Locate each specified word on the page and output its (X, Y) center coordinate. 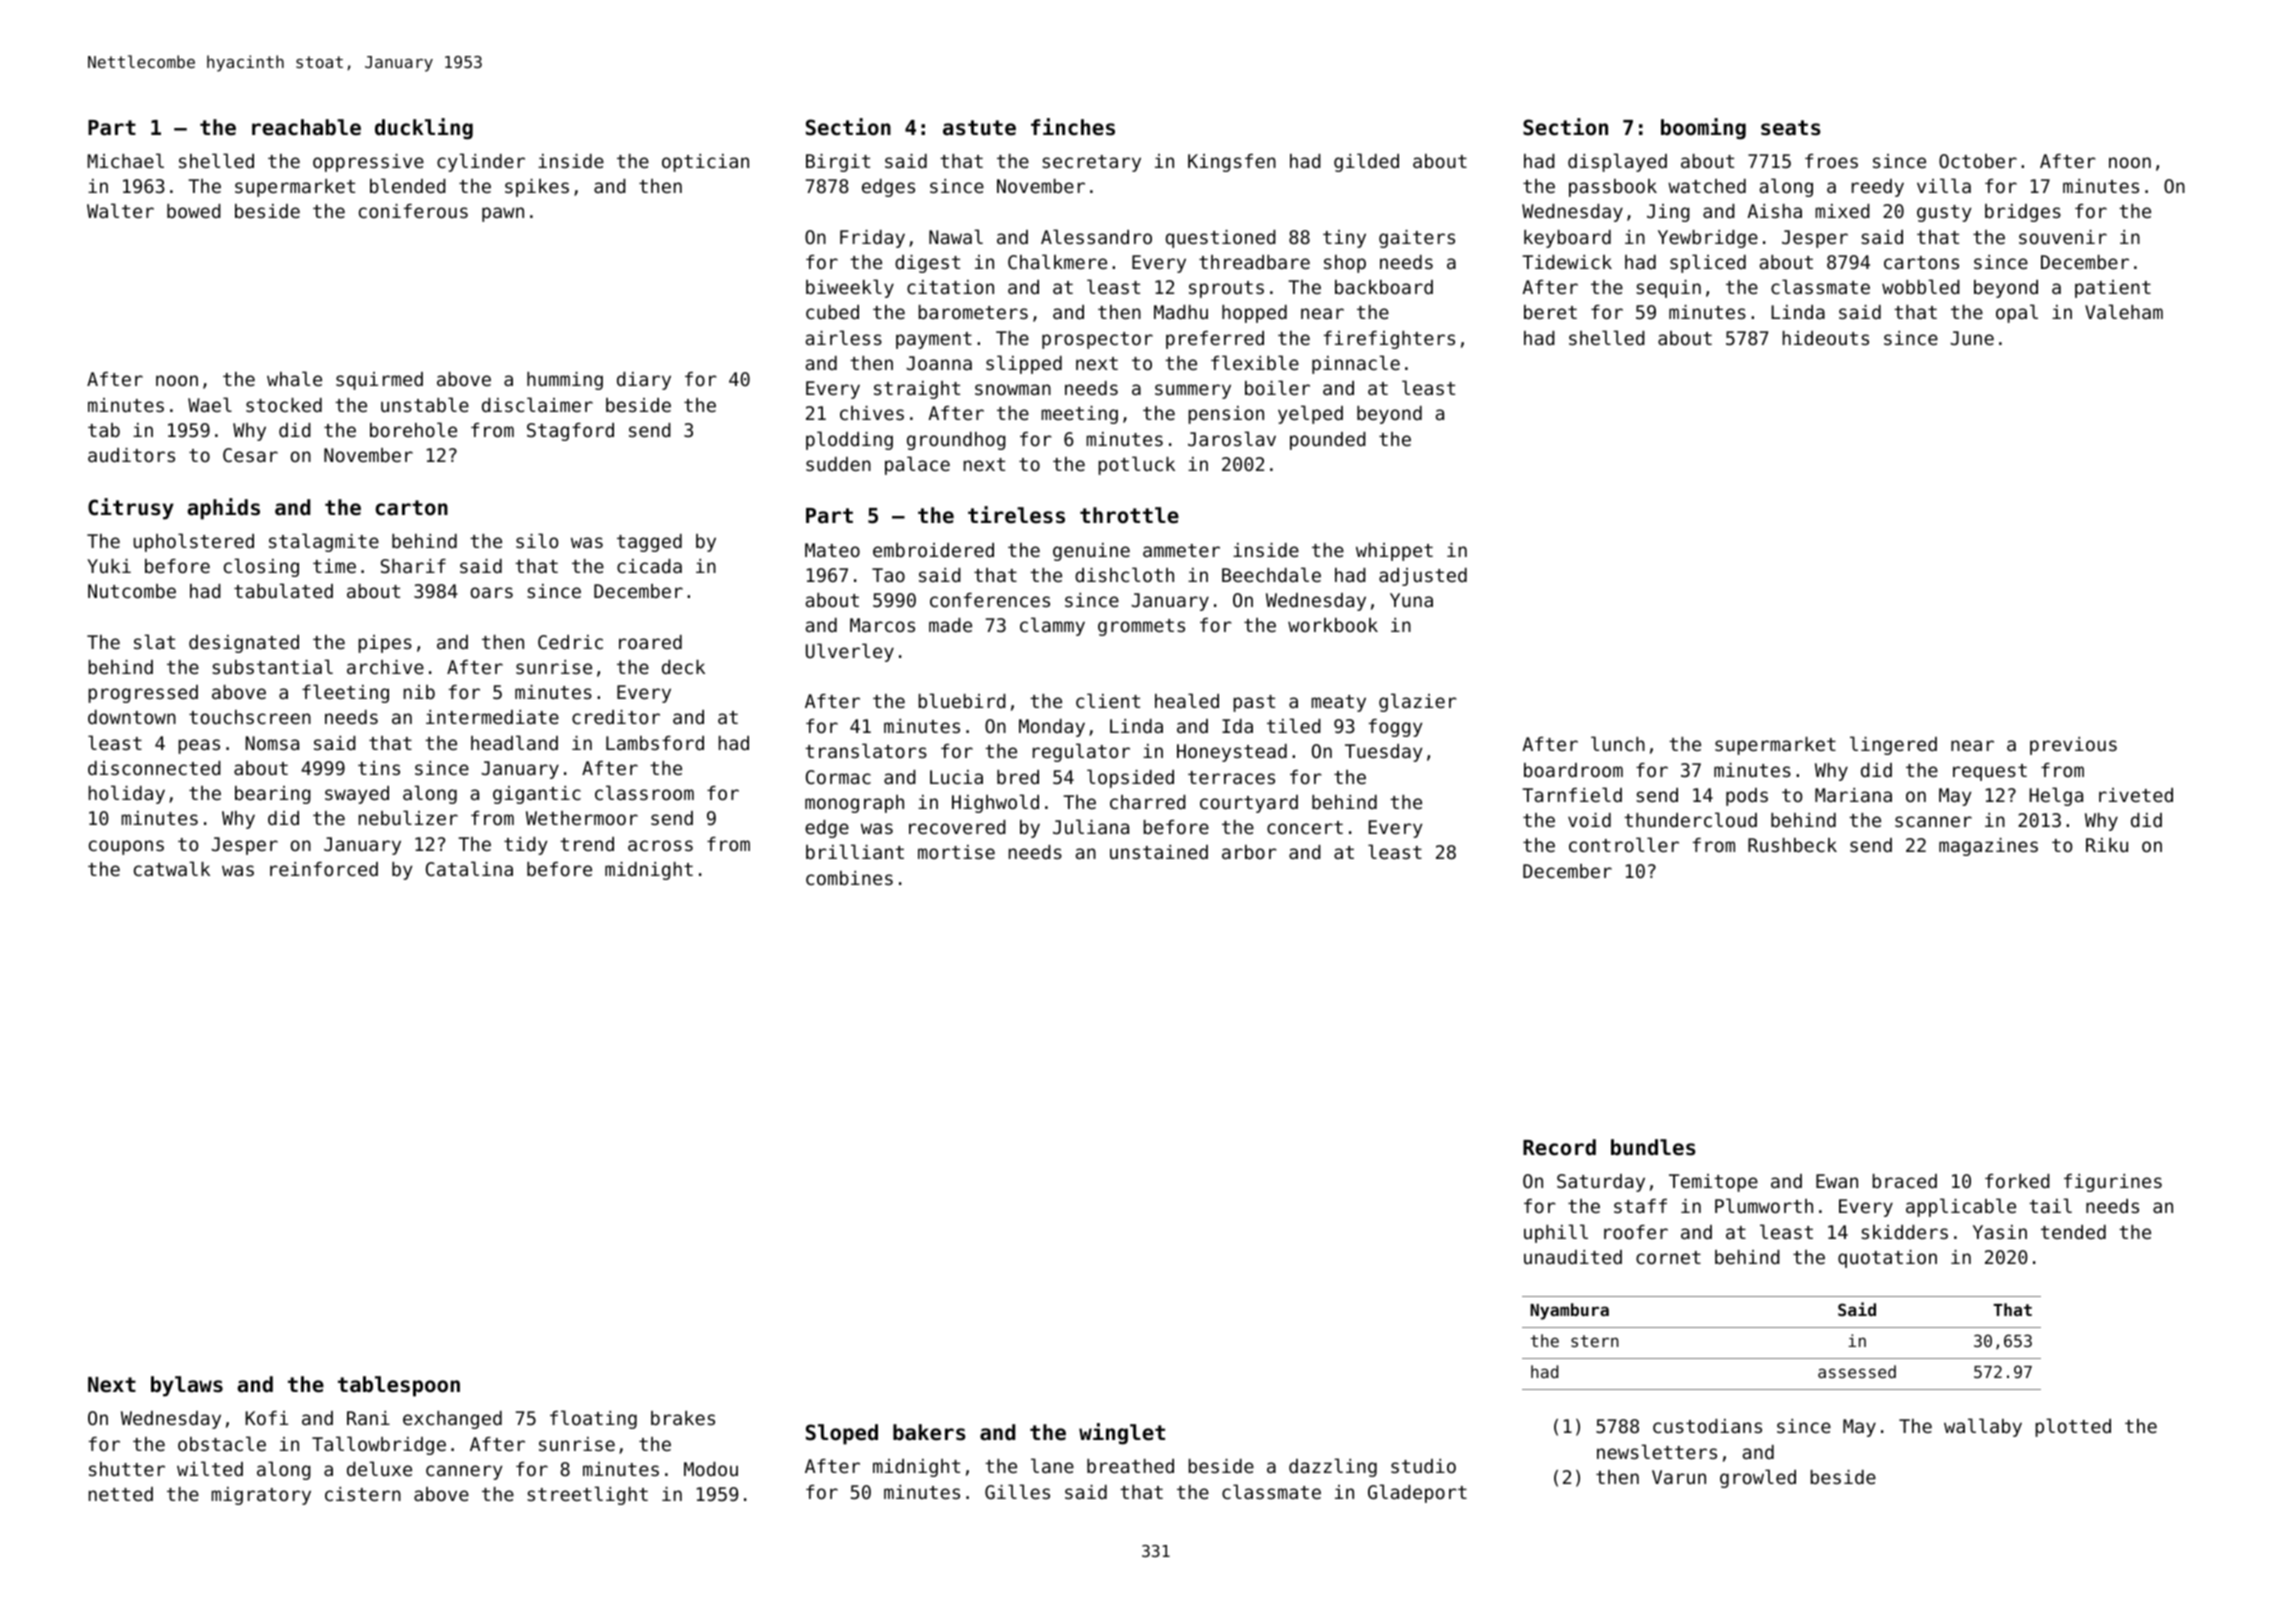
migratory (261, 1496)
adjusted (1423, 577)
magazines (1988, 847)
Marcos (882, 625)
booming (1703, 129)
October (1978, 161)
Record (1559, 1147)
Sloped (842, 1434)
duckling (424, 129)
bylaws (187, 1386)
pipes (385, 644)
